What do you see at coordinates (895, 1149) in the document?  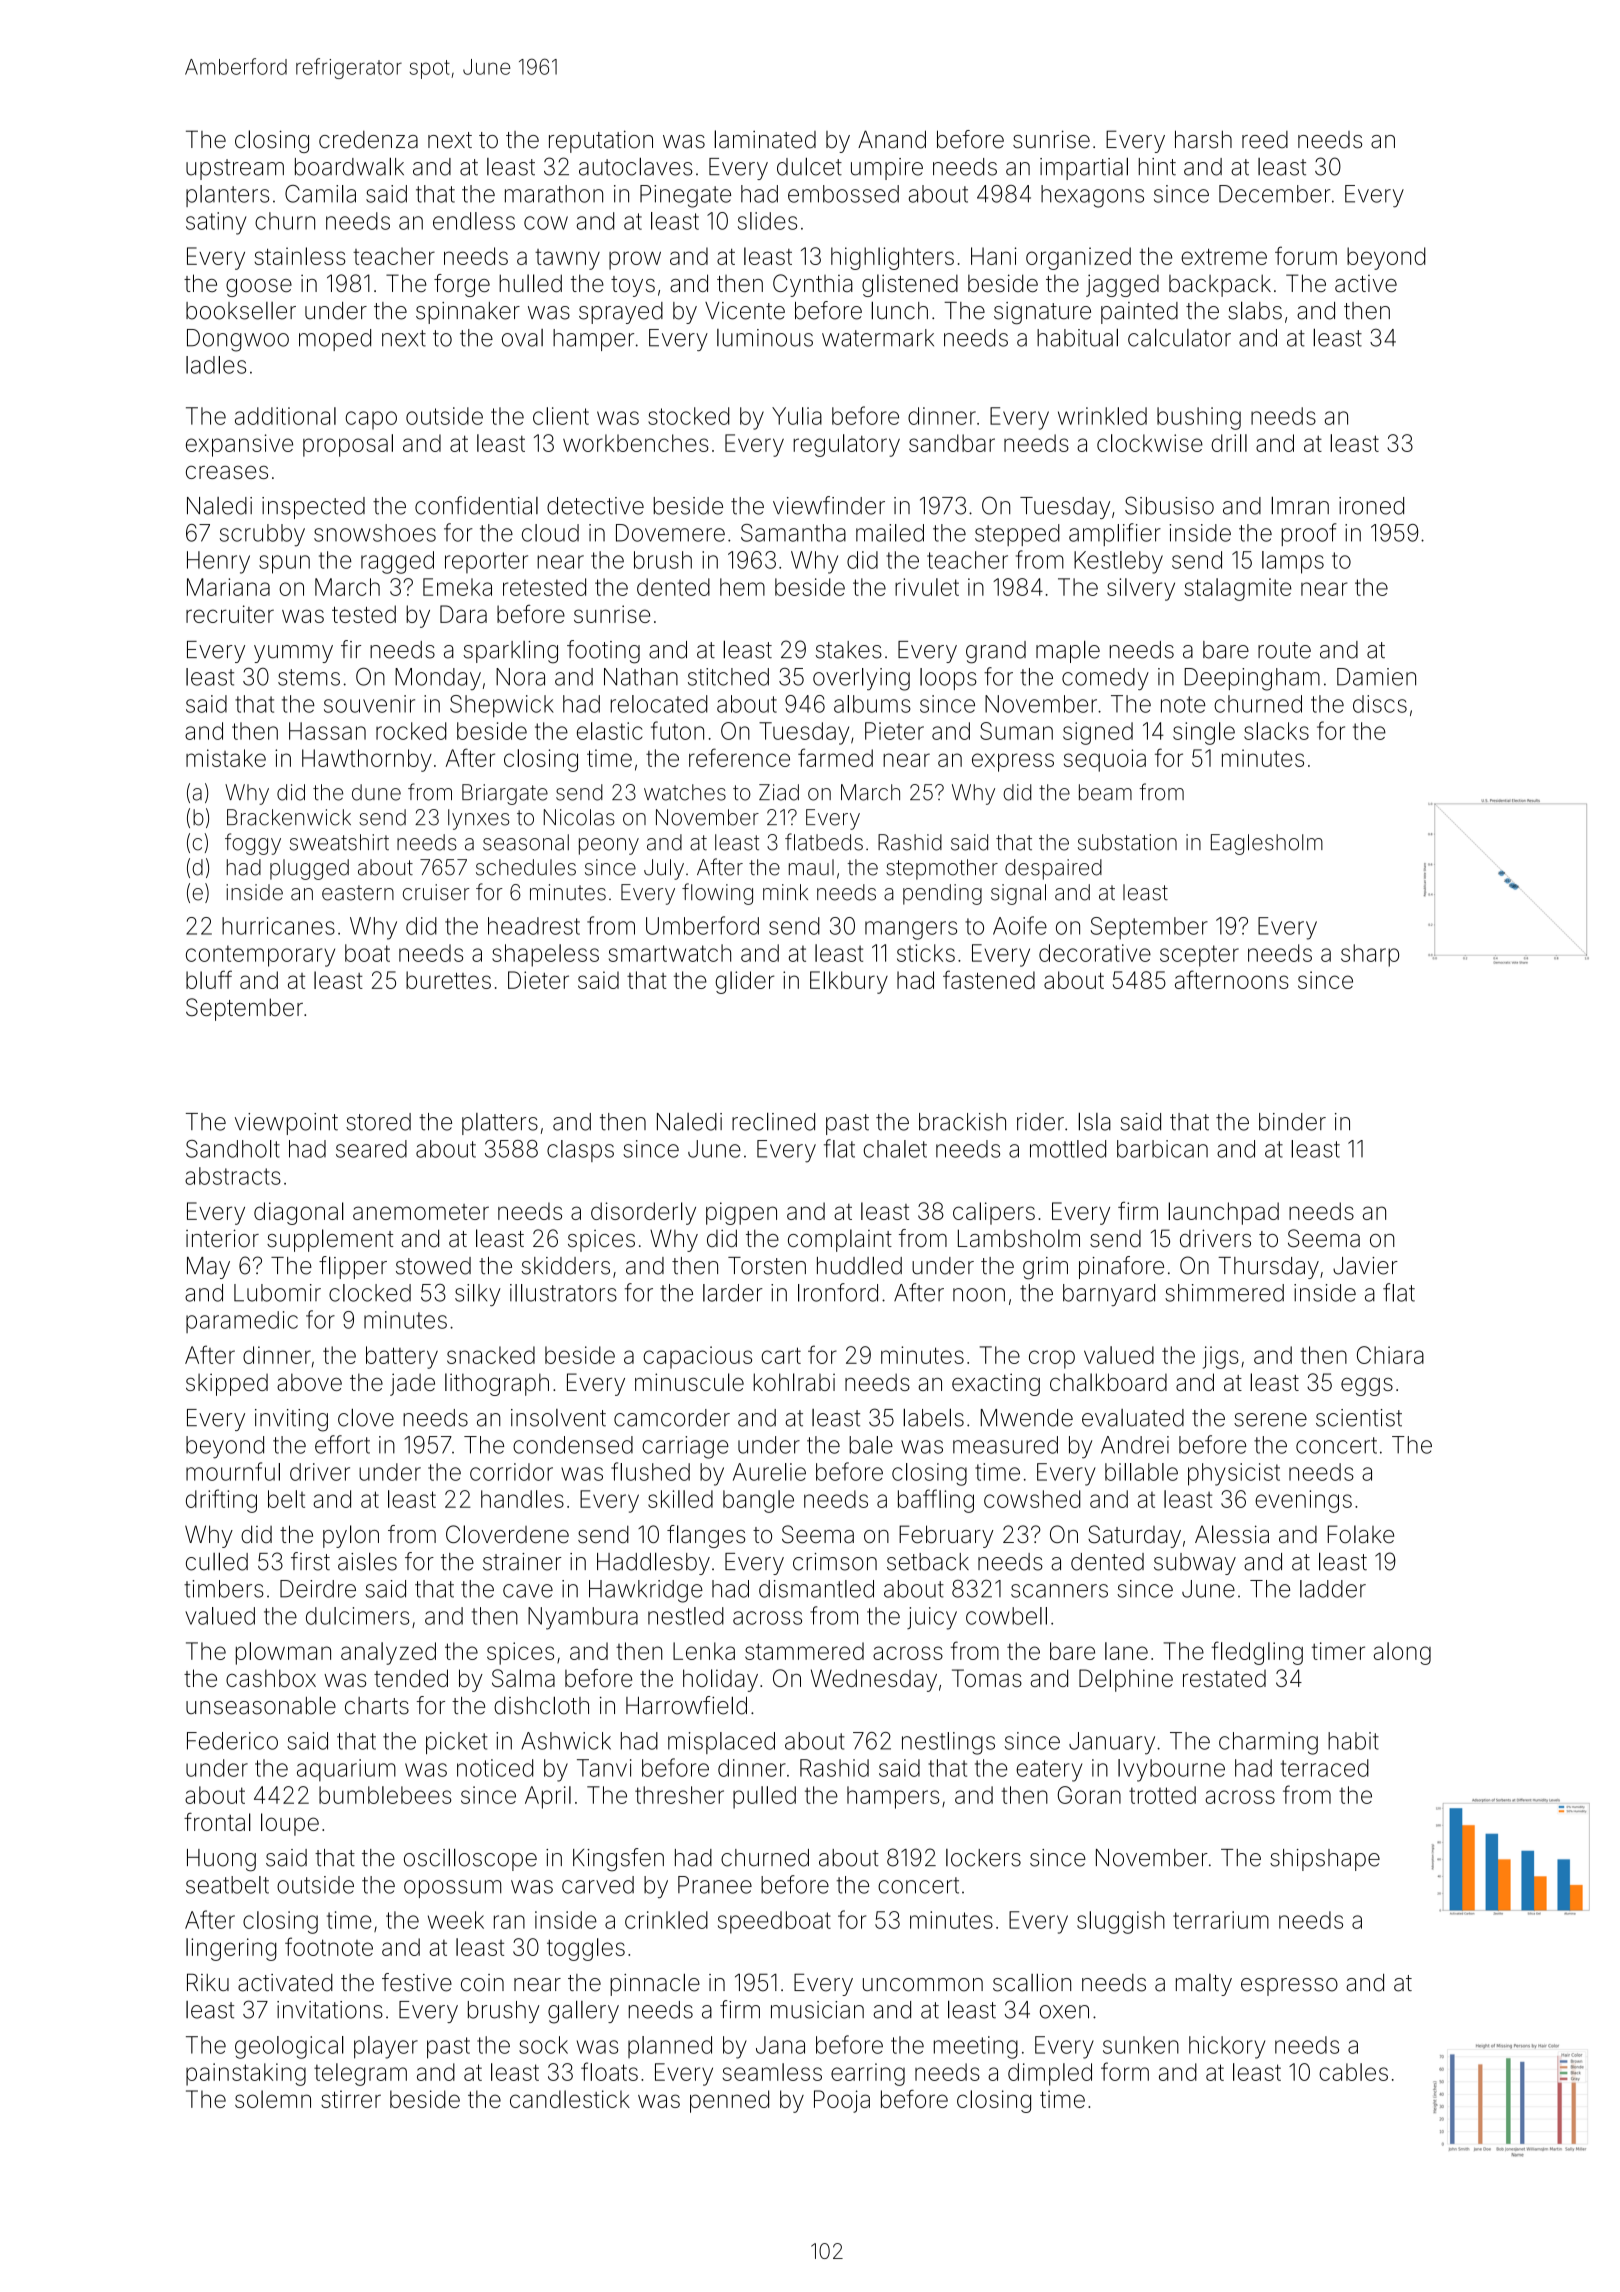 I see `chalet` at bounding box center [895, 1149].
